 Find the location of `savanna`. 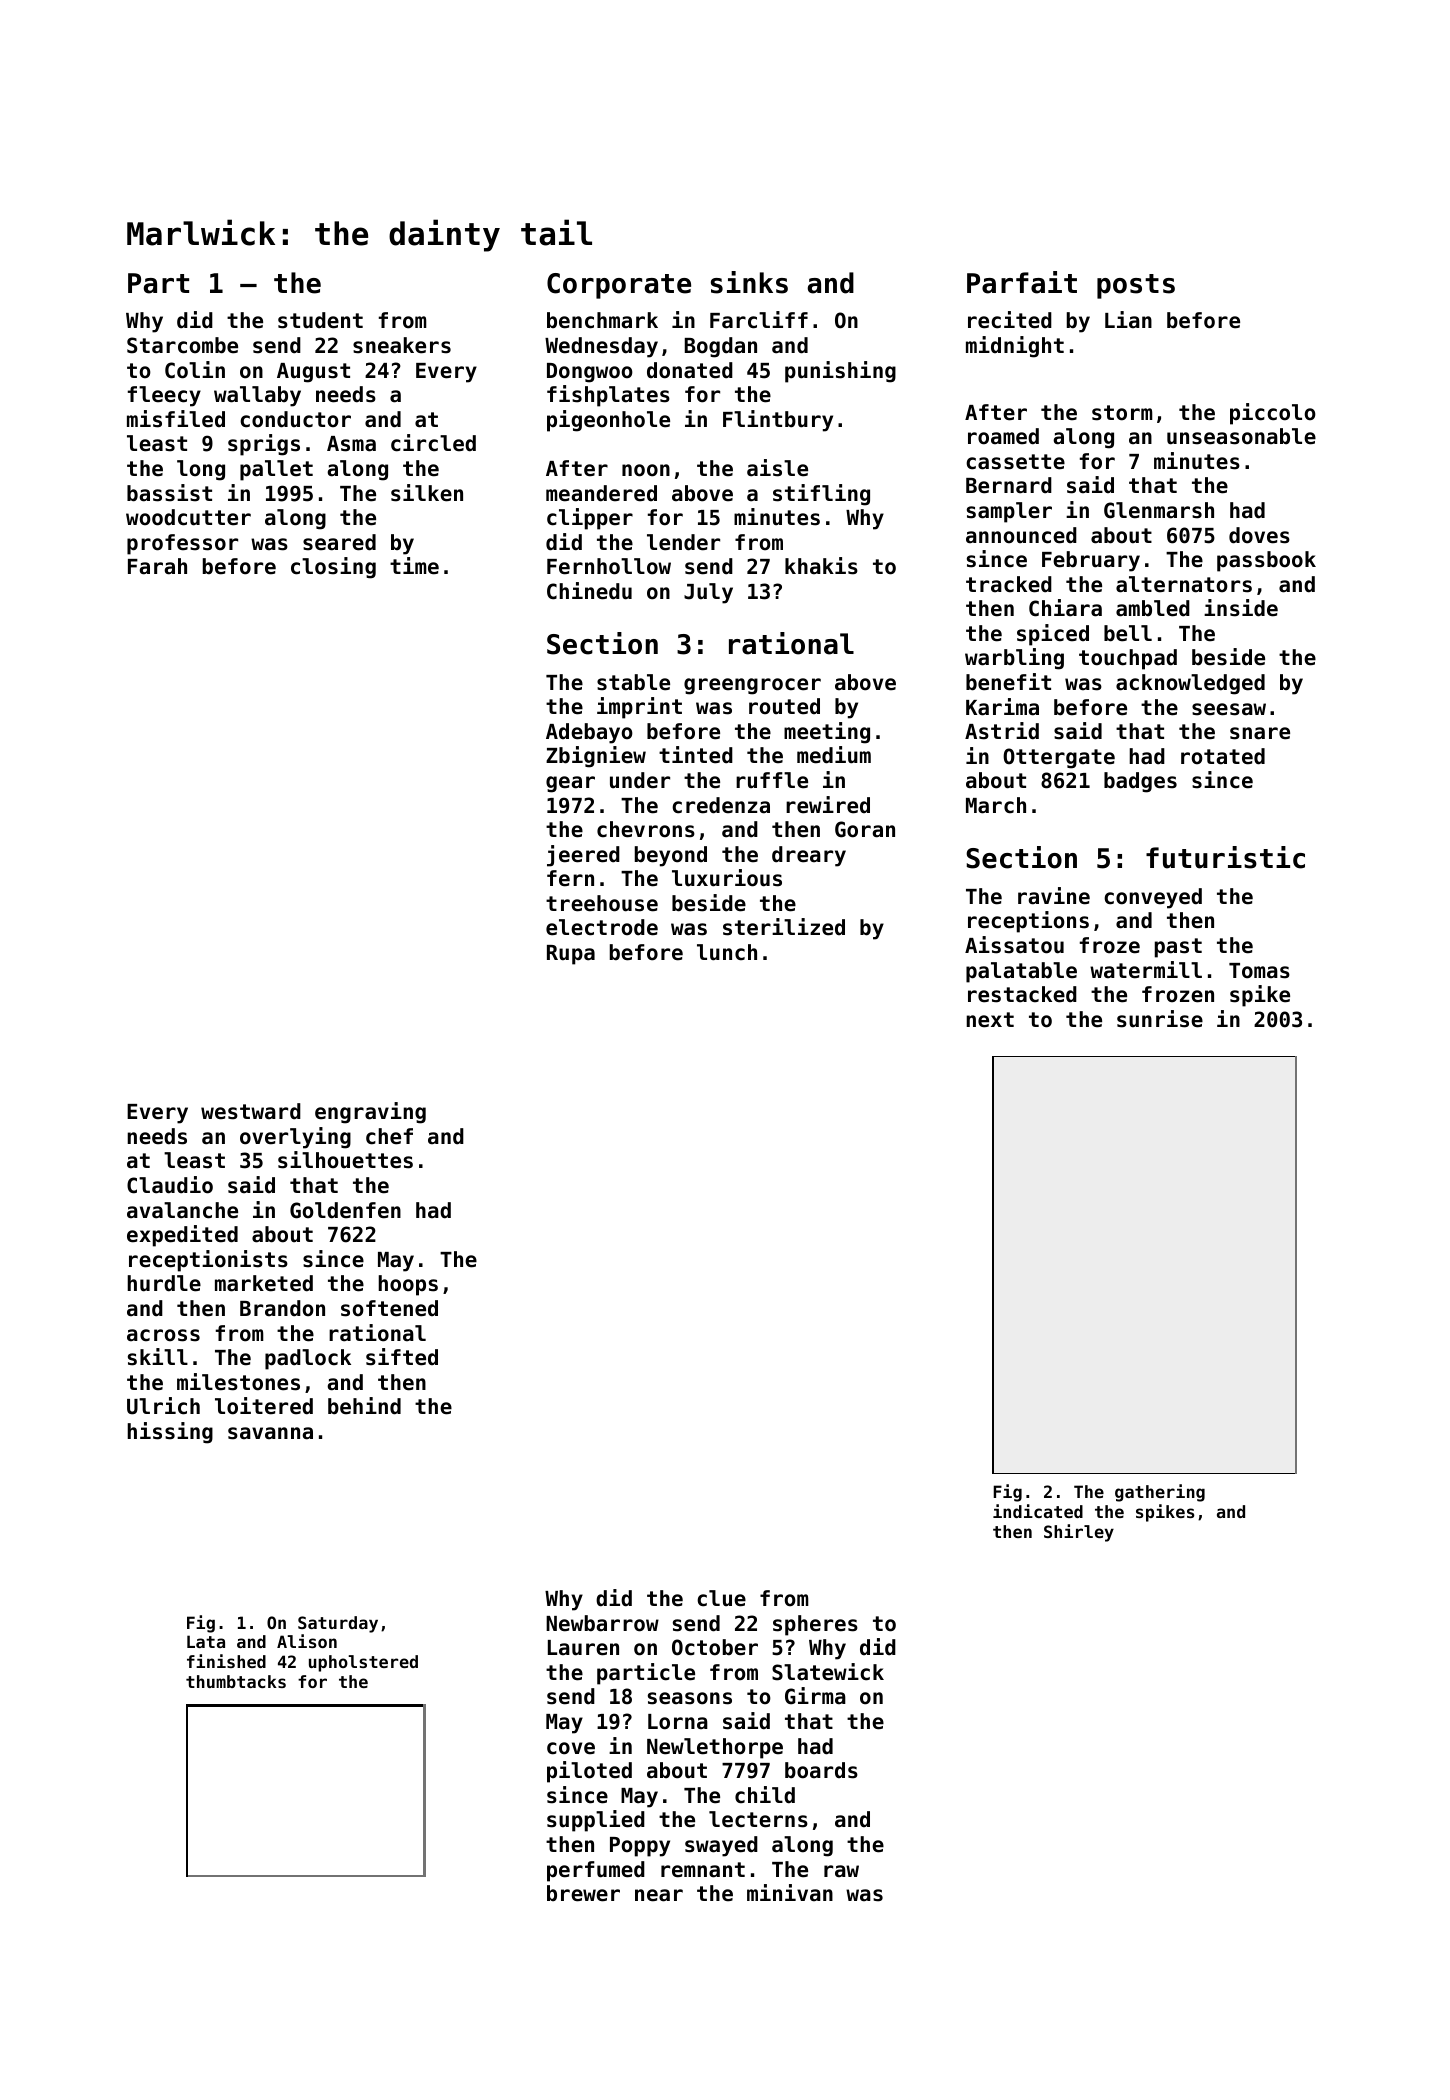

savanna is located at coordinates (270, 1433).
